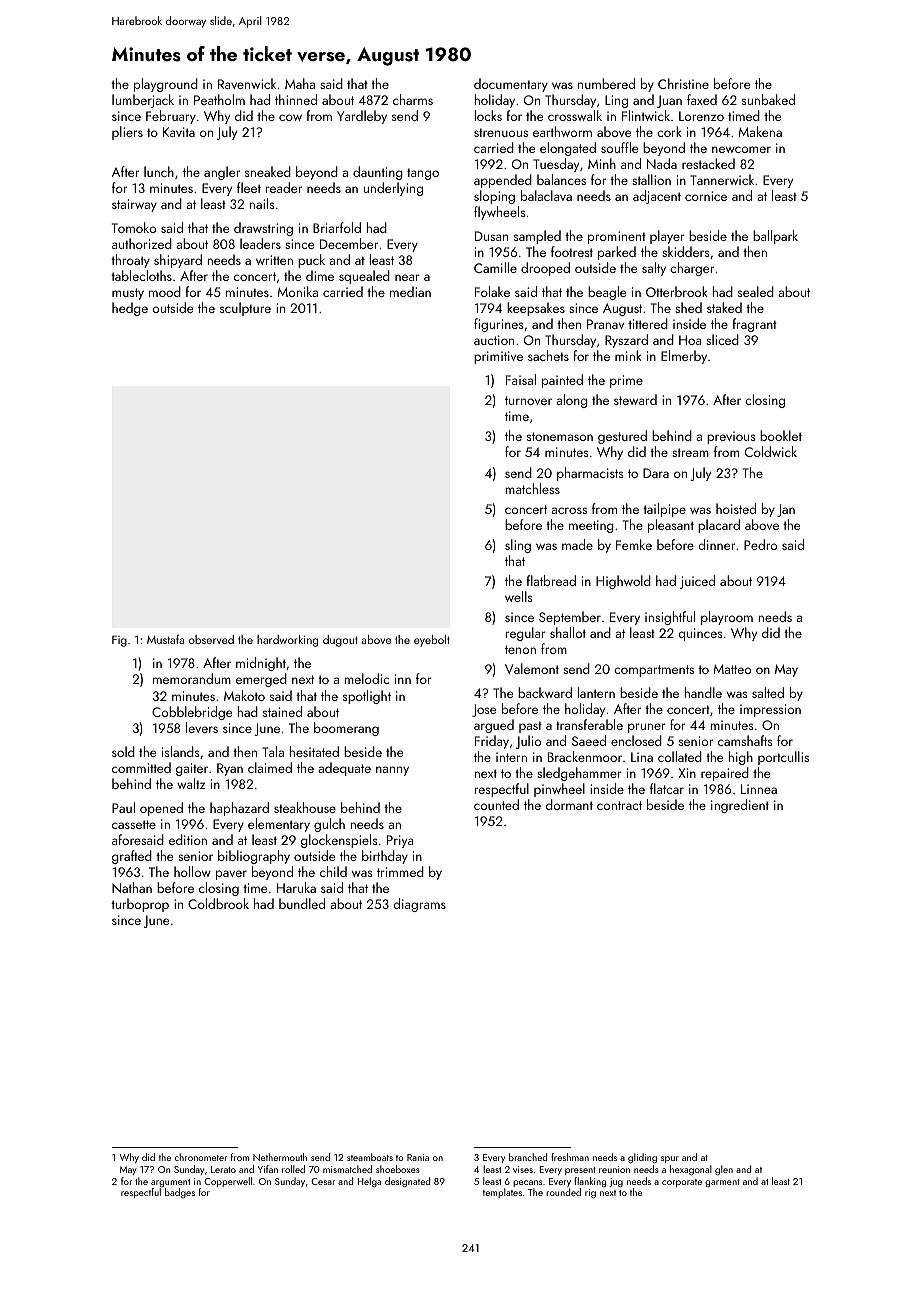  Describe the element at coordinates (370, 1157) in the screenshot. I see `steamboats` at that location.
